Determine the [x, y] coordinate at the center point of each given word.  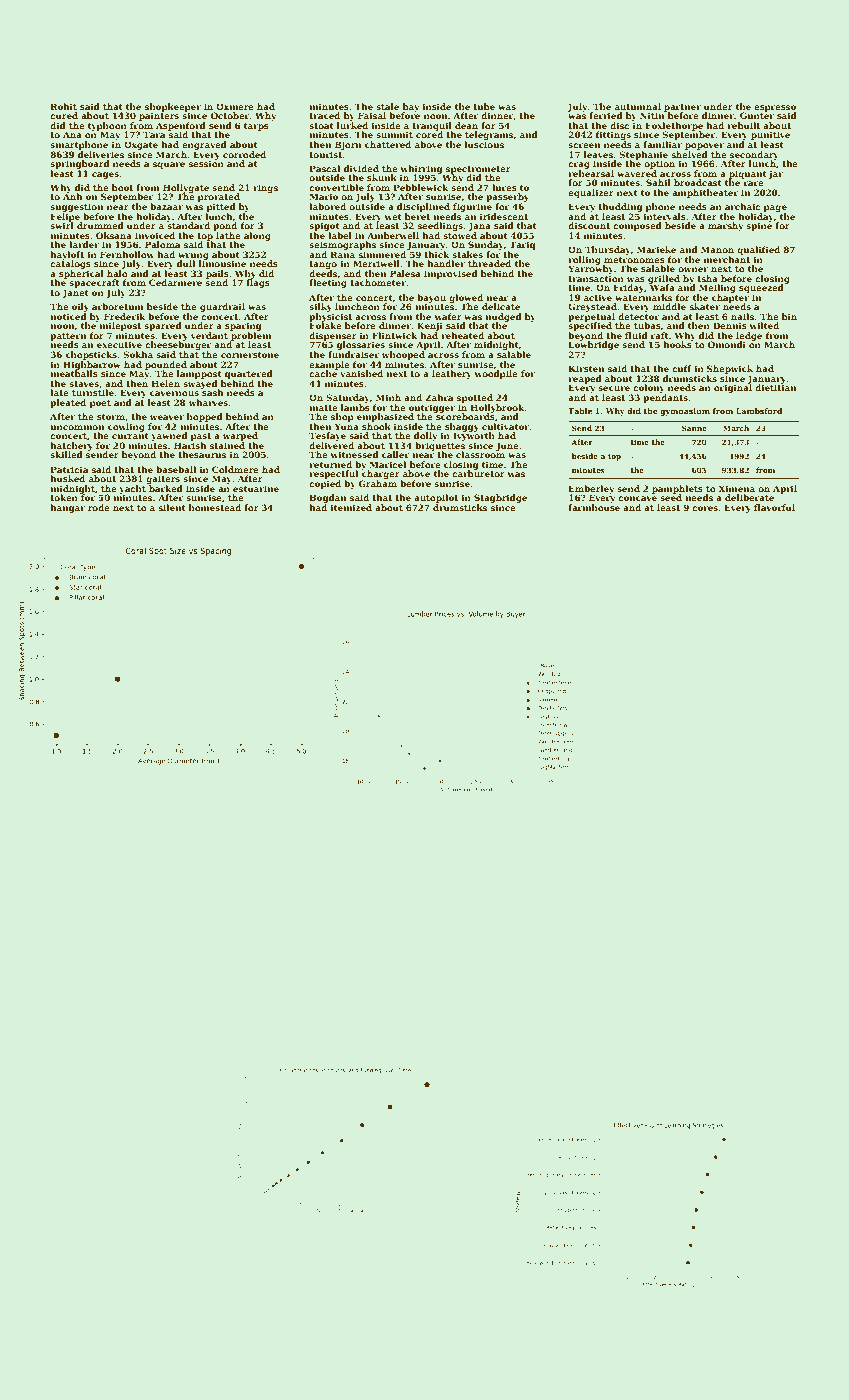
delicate [501, 306]
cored [429, 134]
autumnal [638, 106]
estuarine [256, 488]
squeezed [761, 288]
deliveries [101, 154]
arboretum [118, 306]
